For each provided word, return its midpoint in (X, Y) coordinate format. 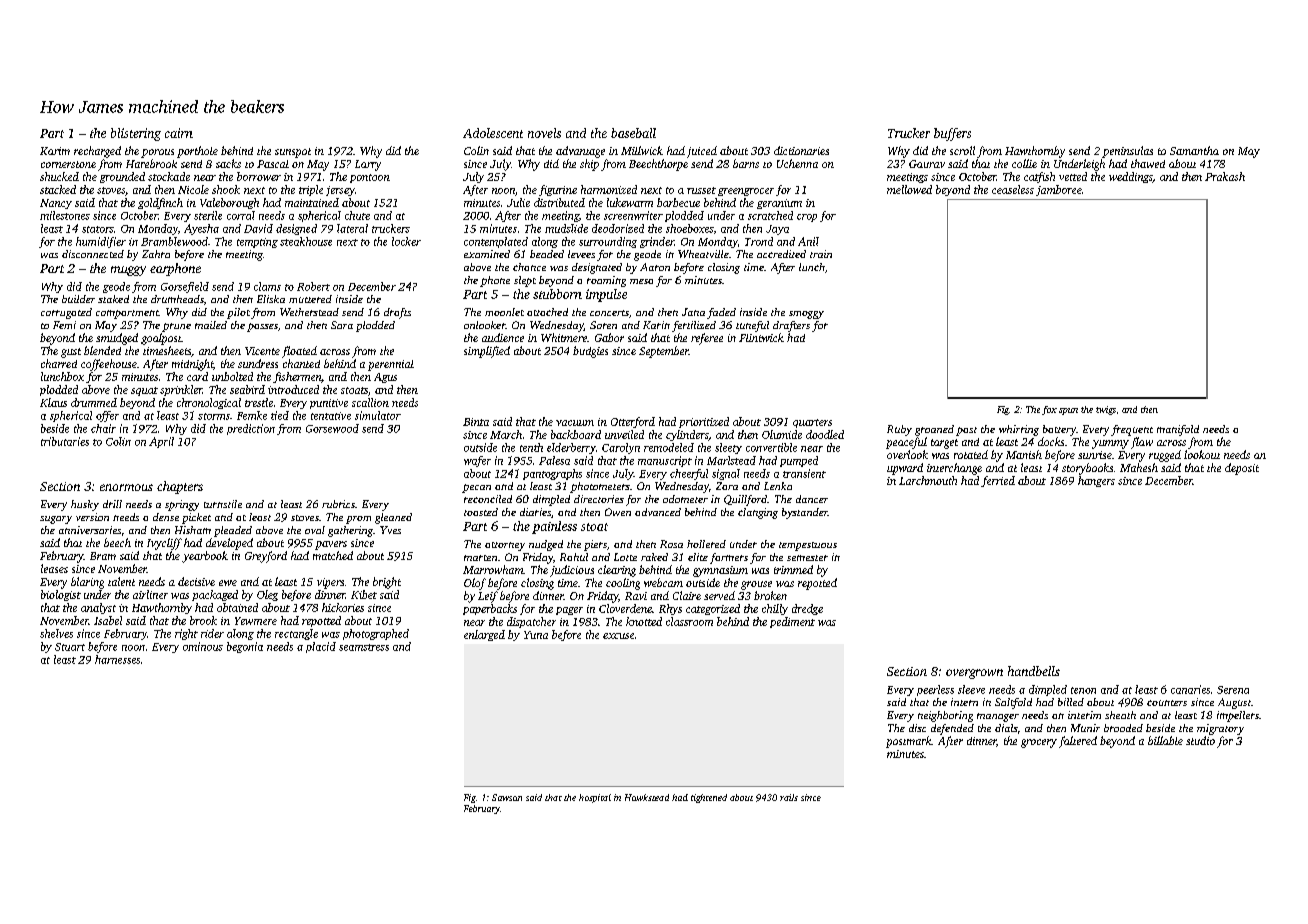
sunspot (293, 153)
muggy (128, 271)
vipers (330, 583)
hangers (1096, 481)
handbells (1034, 671)
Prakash (1225, 176)
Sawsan (507, 797)
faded (721, 313)
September (664, 352)
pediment (792, 622)
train (821, 254)
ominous (203, 646)
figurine (558, 190)
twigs (1106, 410)
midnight (192, 365)
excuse (618, 636)
